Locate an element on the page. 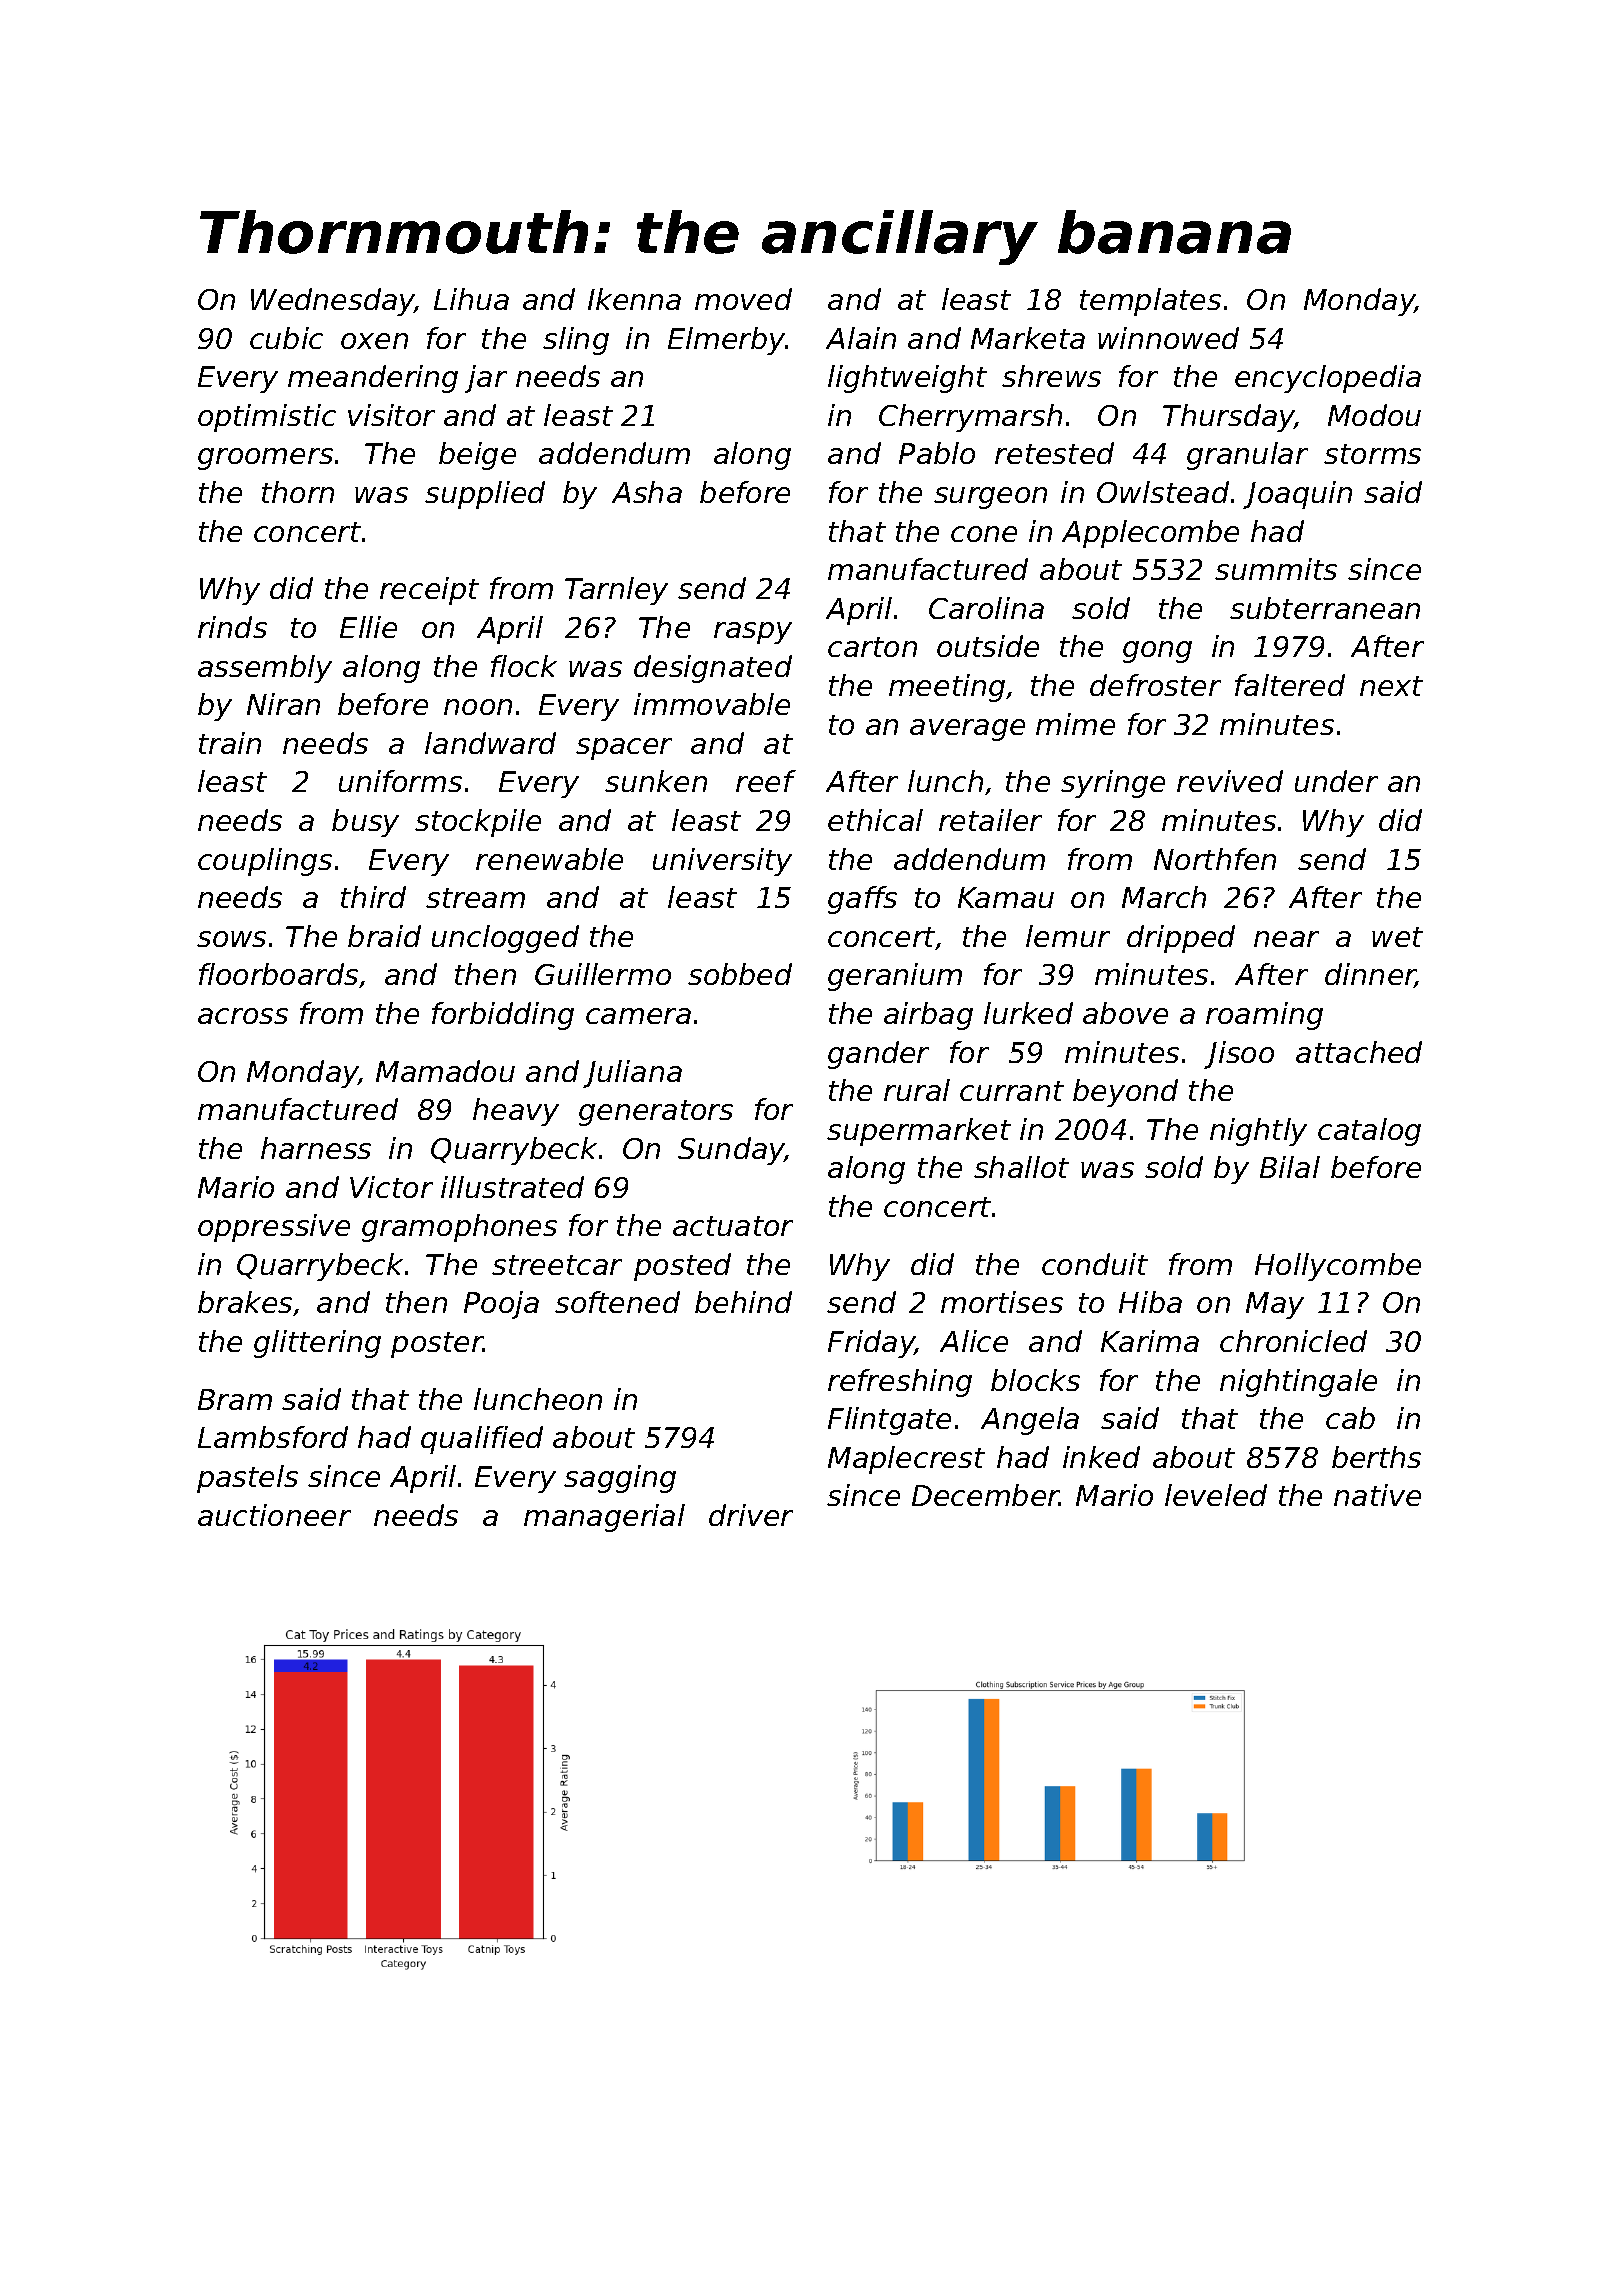 This image has width=1620, height=2292. optimistic is located at coordinates (267, 418).
